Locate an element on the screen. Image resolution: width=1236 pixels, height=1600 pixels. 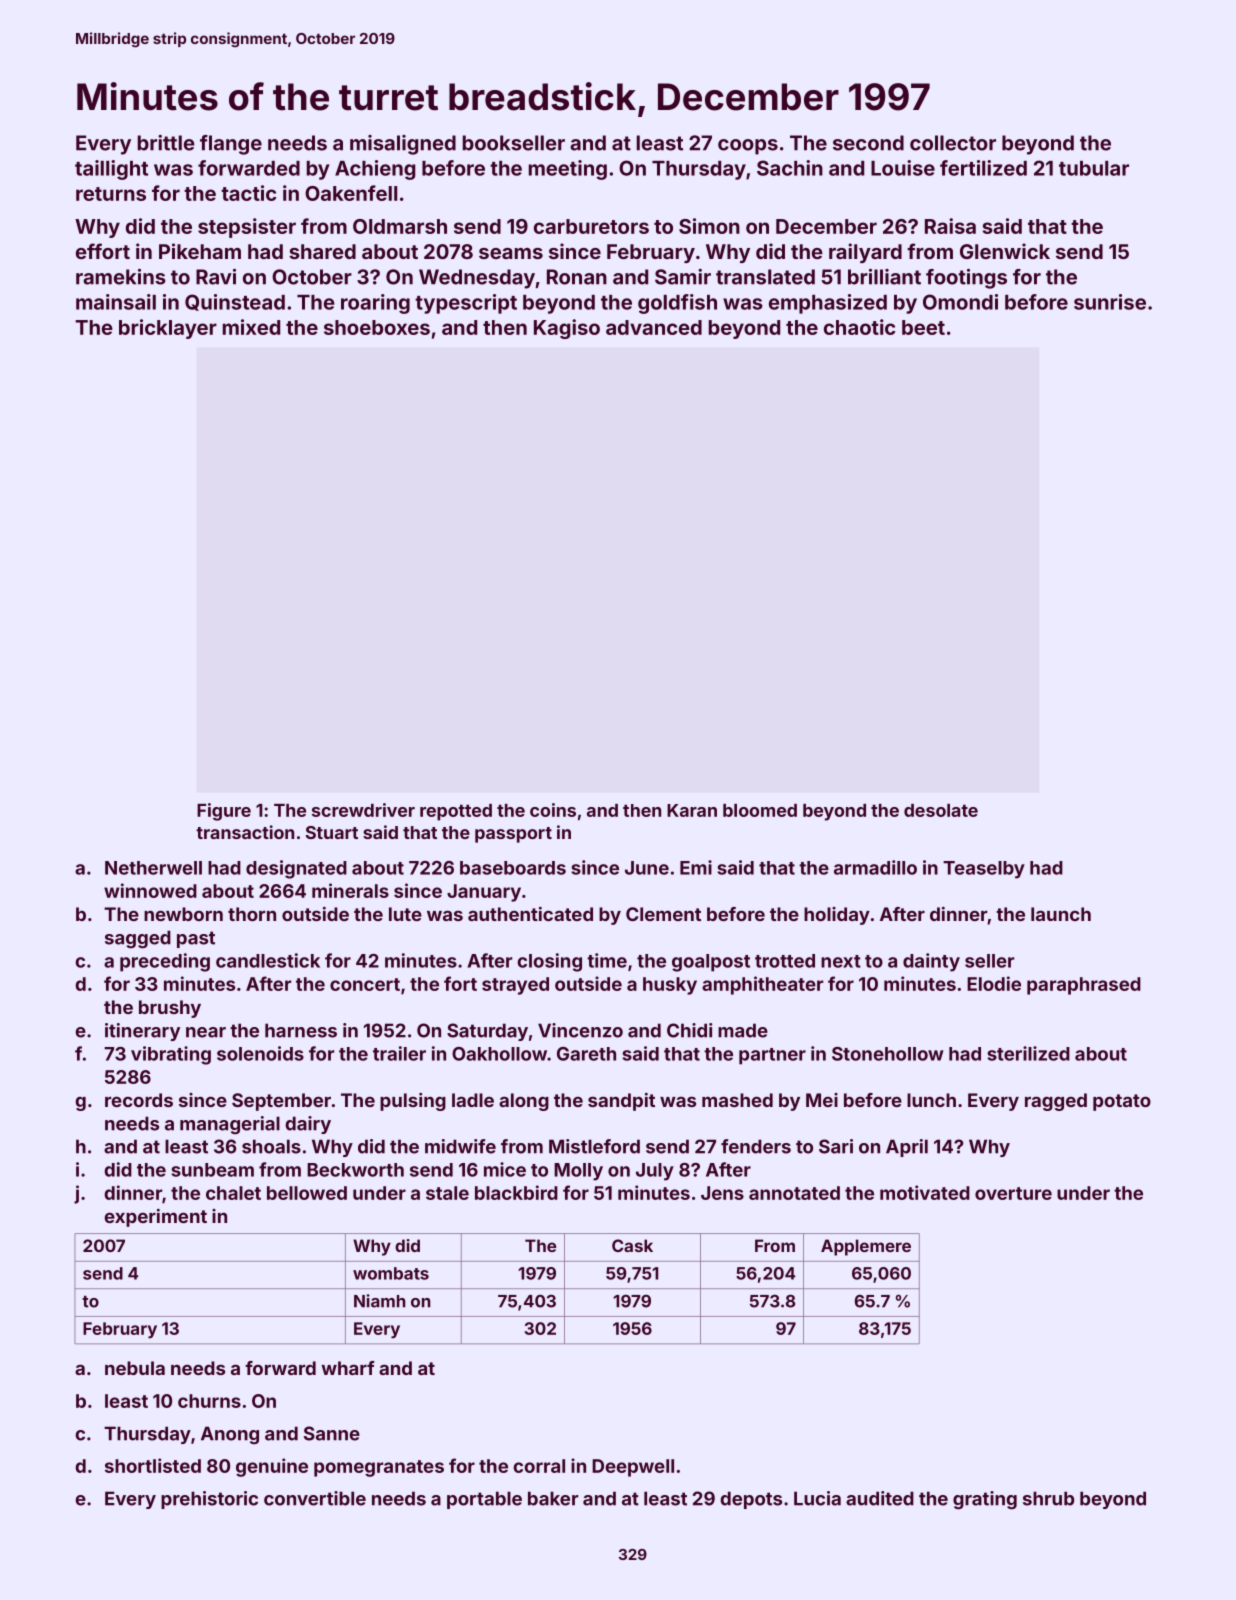
experiment is located at coordinates (156, 1218).
